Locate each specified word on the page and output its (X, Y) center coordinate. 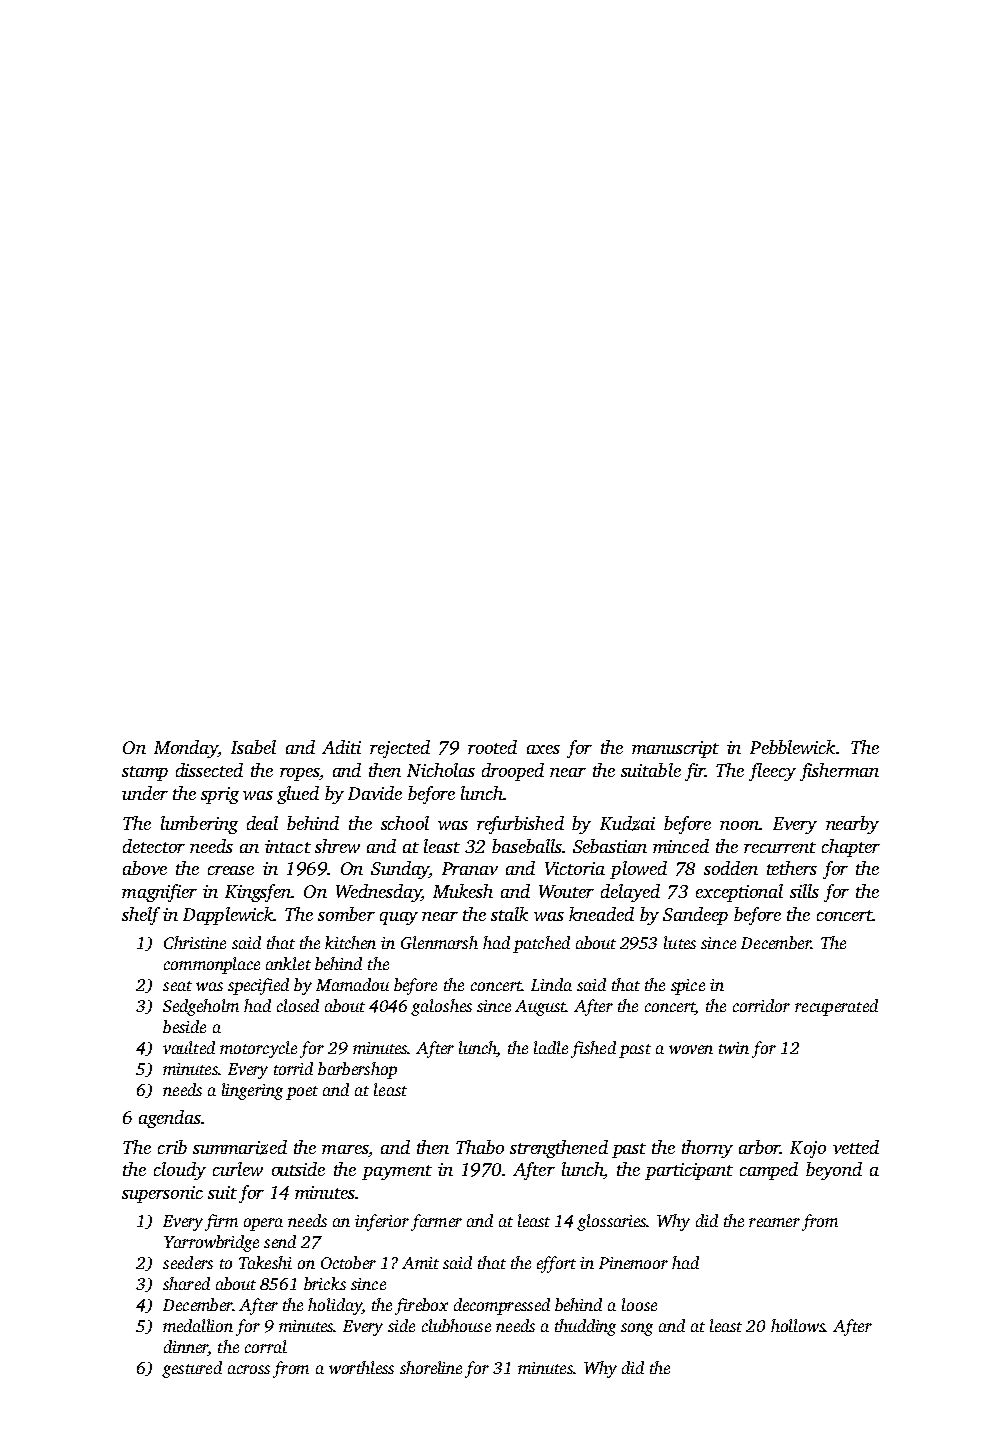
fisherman (839, 772)
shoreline (431, 1367)
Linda (551, 984)
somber (346, 914)
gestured (192, 1369)
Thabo (480, 1147)
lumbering (199, 825)
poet (302, 1093)
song (637, 1329)
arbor (759, 1147)
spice (688, 987)
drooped (513, 772)
